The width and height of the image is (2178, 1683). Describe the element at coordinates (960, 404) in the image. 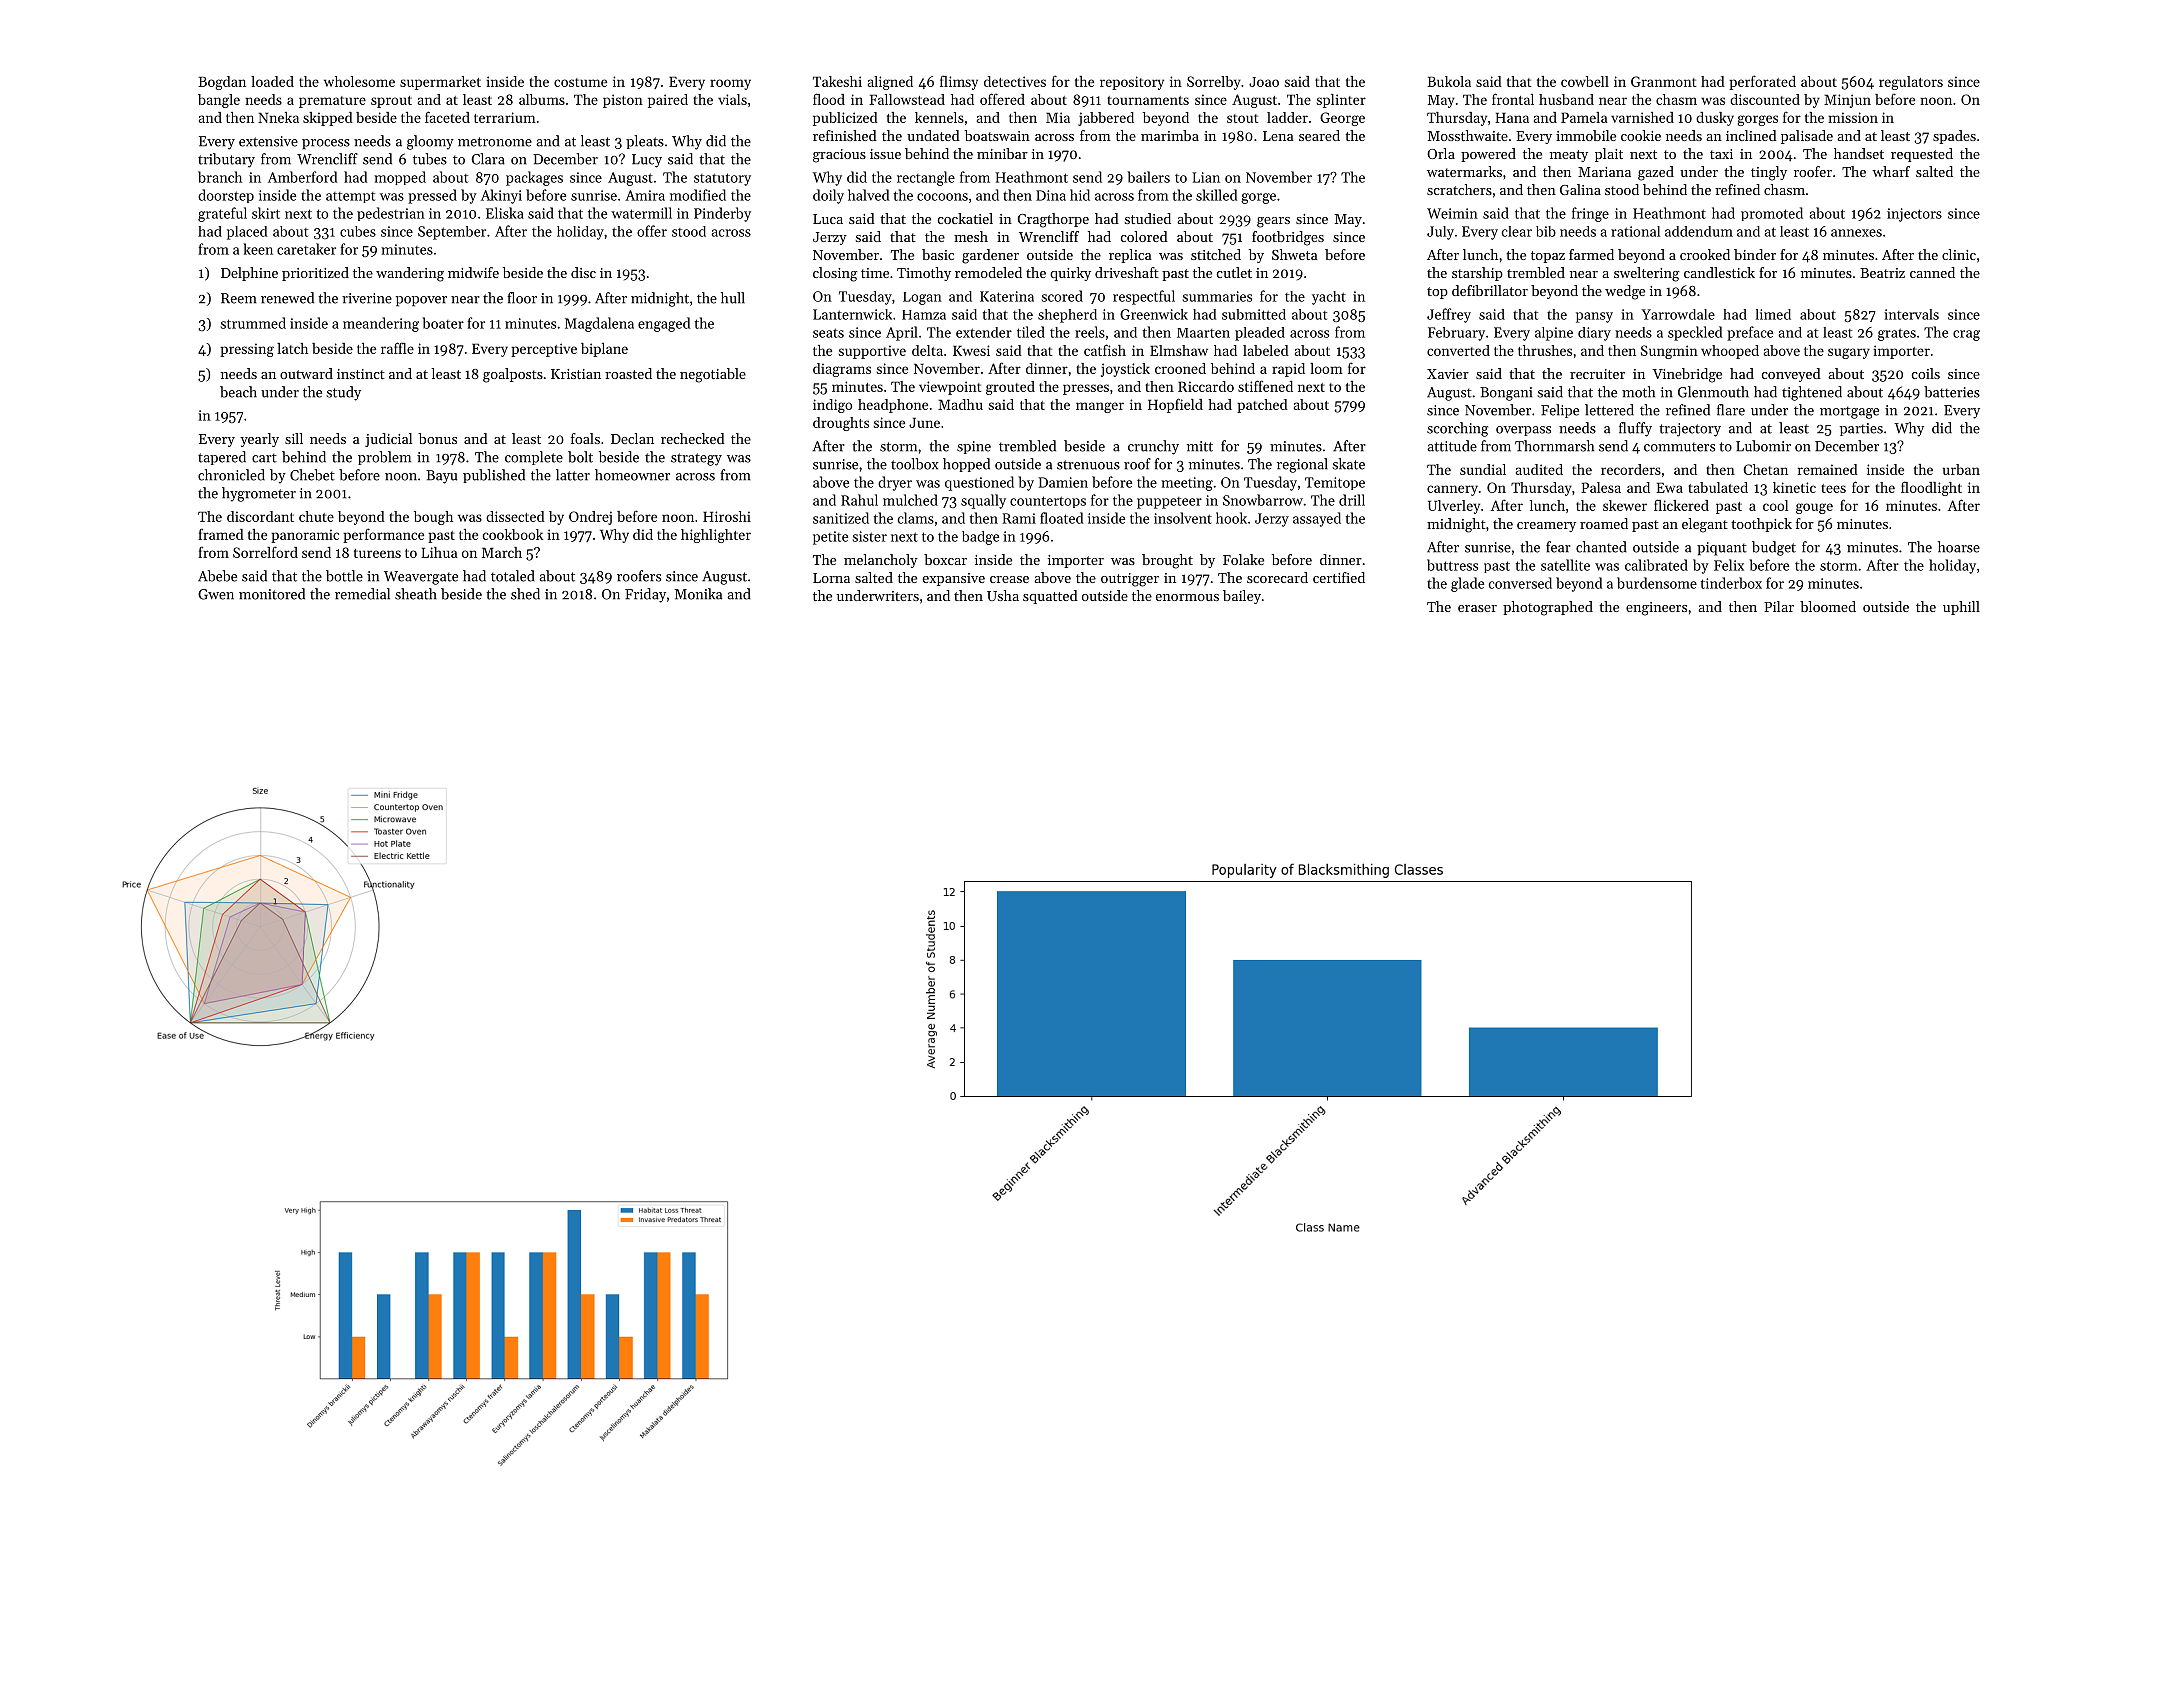

I see `Madhu` at that location.
